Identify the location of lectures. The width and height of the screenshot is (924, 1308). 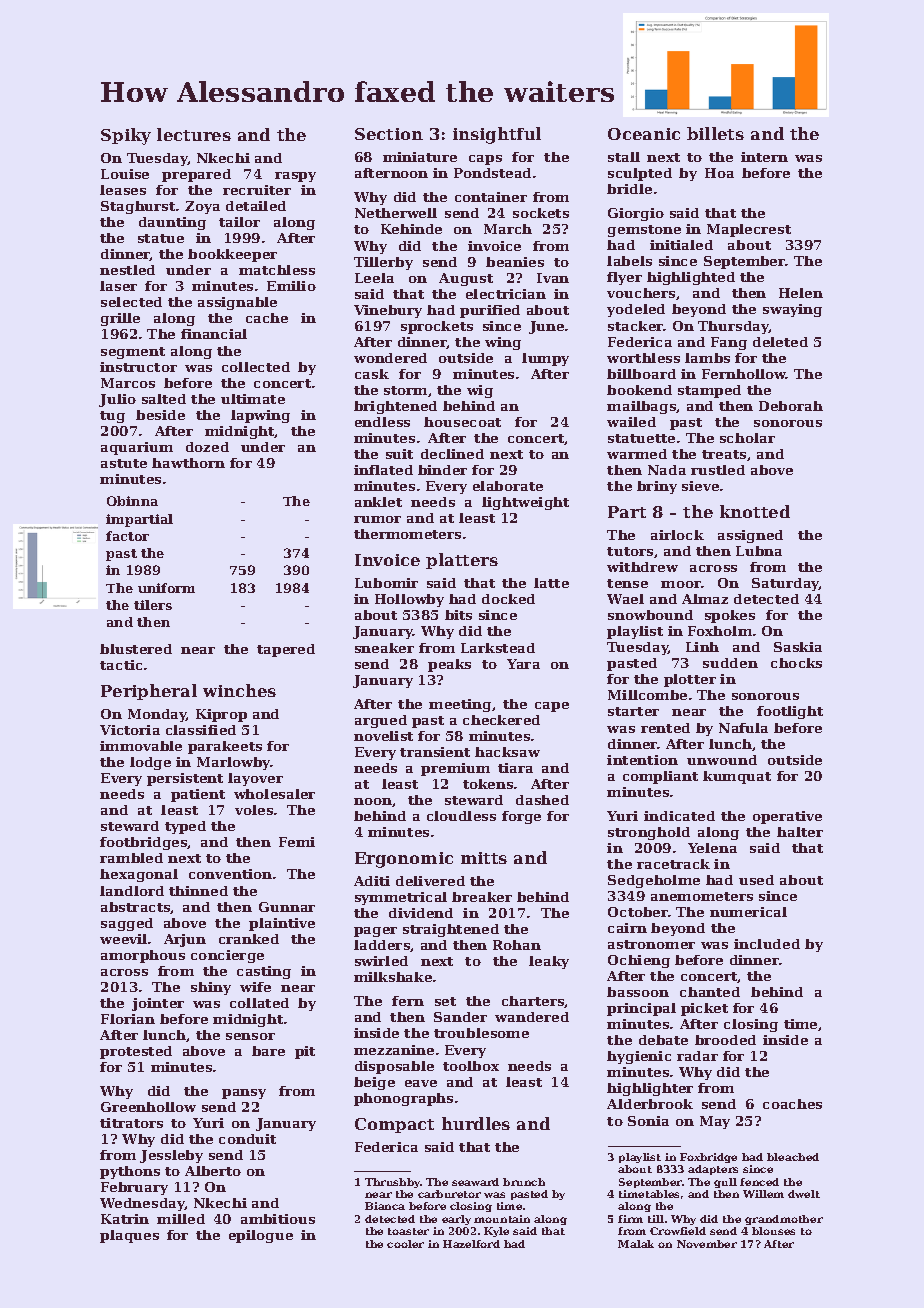
(194, 134).
